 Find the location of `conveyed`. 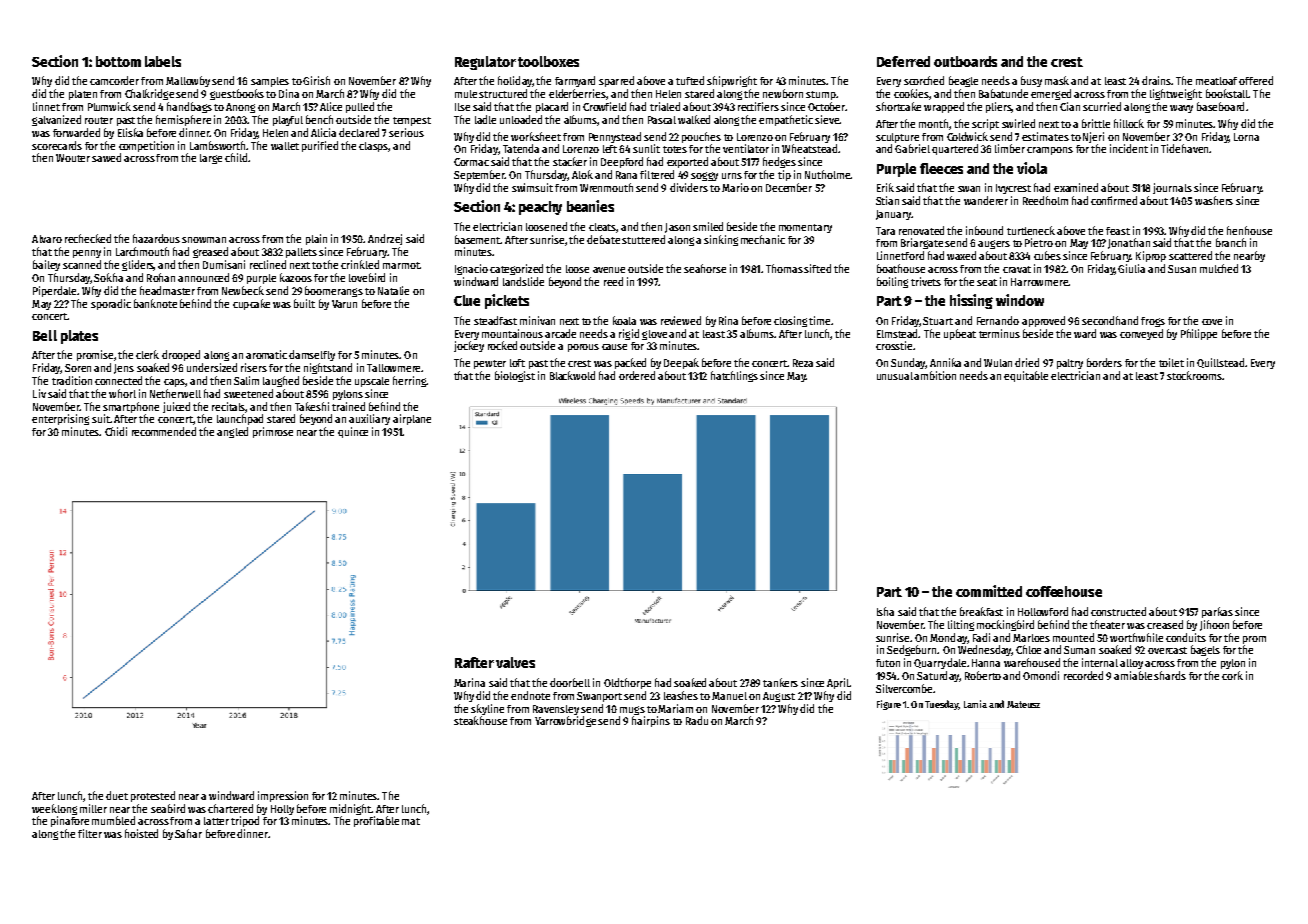

conveyed is located at coordinates (1141, 334).
